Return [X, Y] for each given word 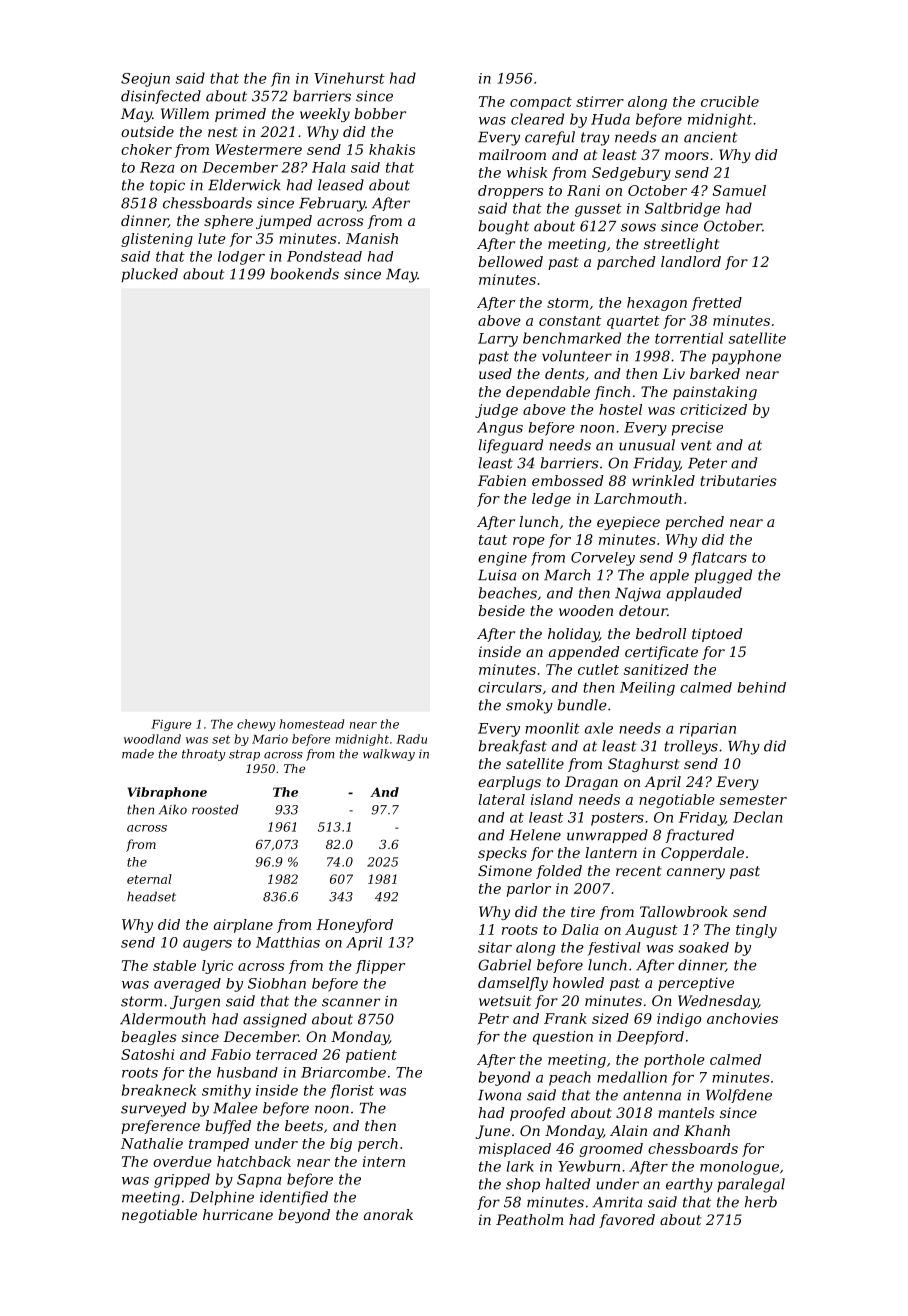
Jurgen [195, 1003]
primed [240, 115]
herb [761, 1202]
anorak [388, 1214]
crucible [730, 101]
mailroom [512, 154]
